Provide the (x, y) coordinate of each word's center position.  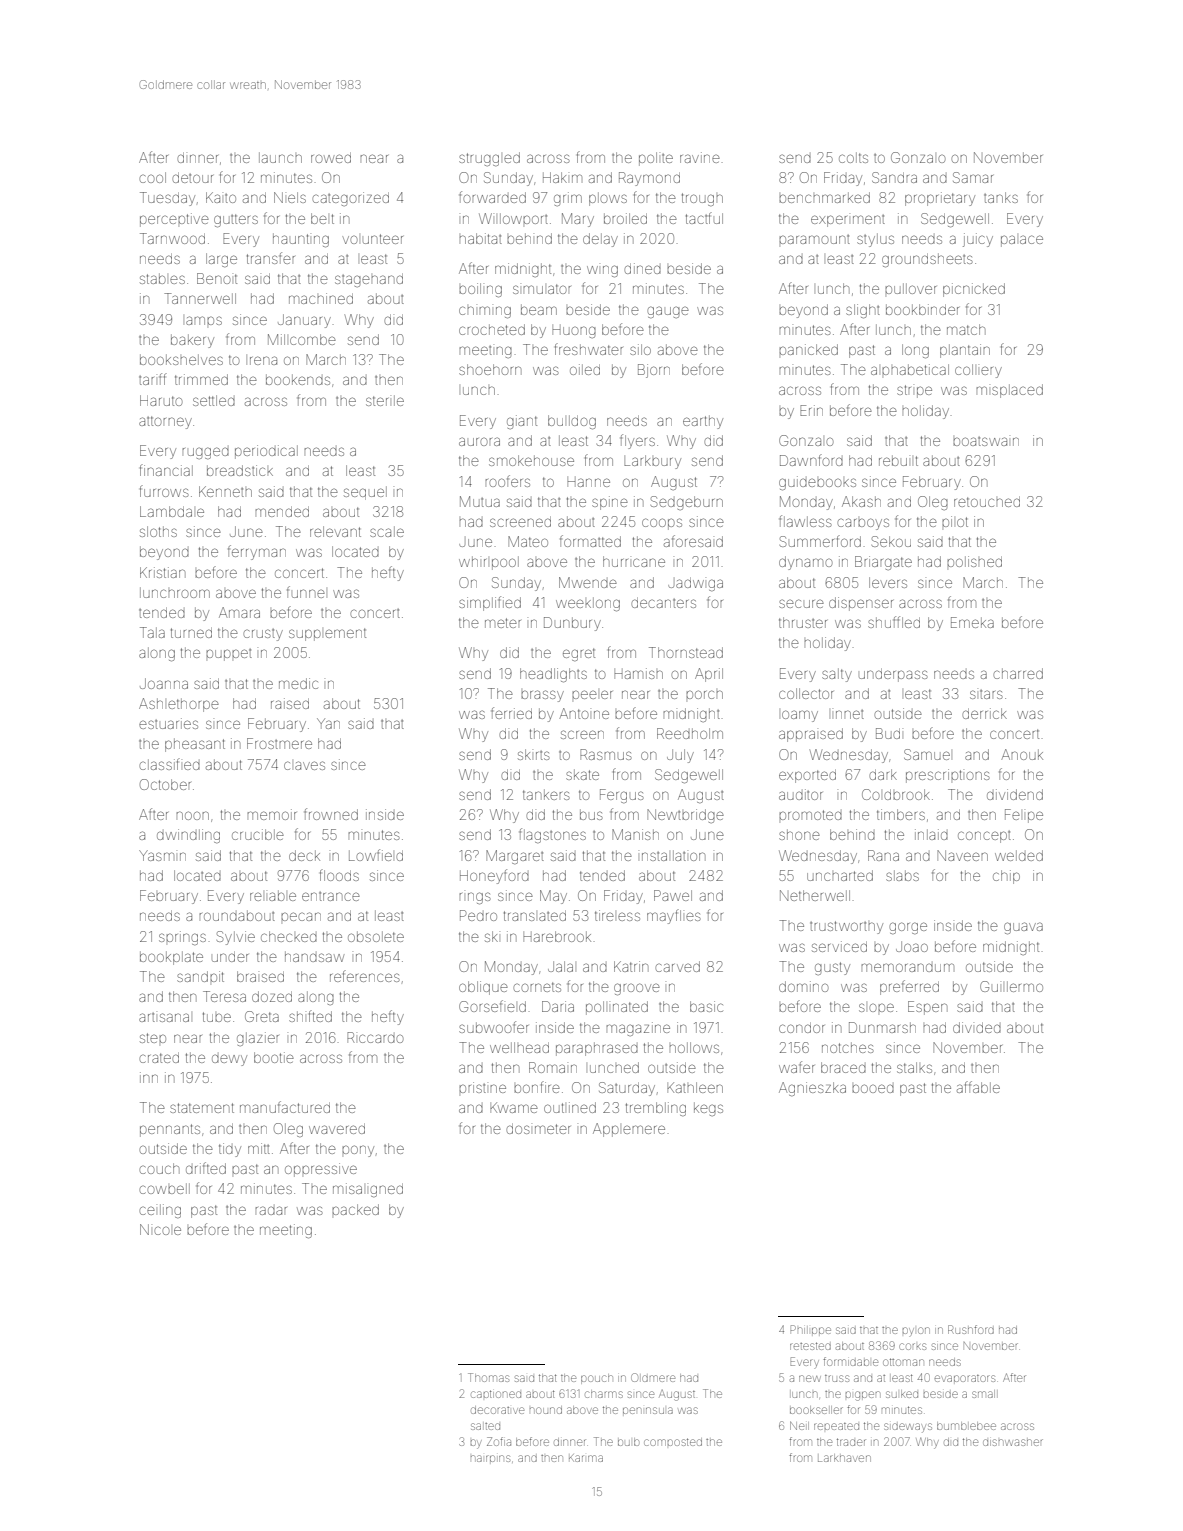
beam (539, 309)
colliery (978, 371)
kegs (708, 1109)
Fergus (622, 796)
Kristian (162, 572)
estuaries (168, 723)
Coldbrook (896, 794)
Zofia (499, 1441)
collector (806, 693)
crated (159, 1058)
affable (978, 1087)
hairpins (490, 1458)
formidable (850, 1361)
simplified (490, 603)
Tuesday (167, 199)
